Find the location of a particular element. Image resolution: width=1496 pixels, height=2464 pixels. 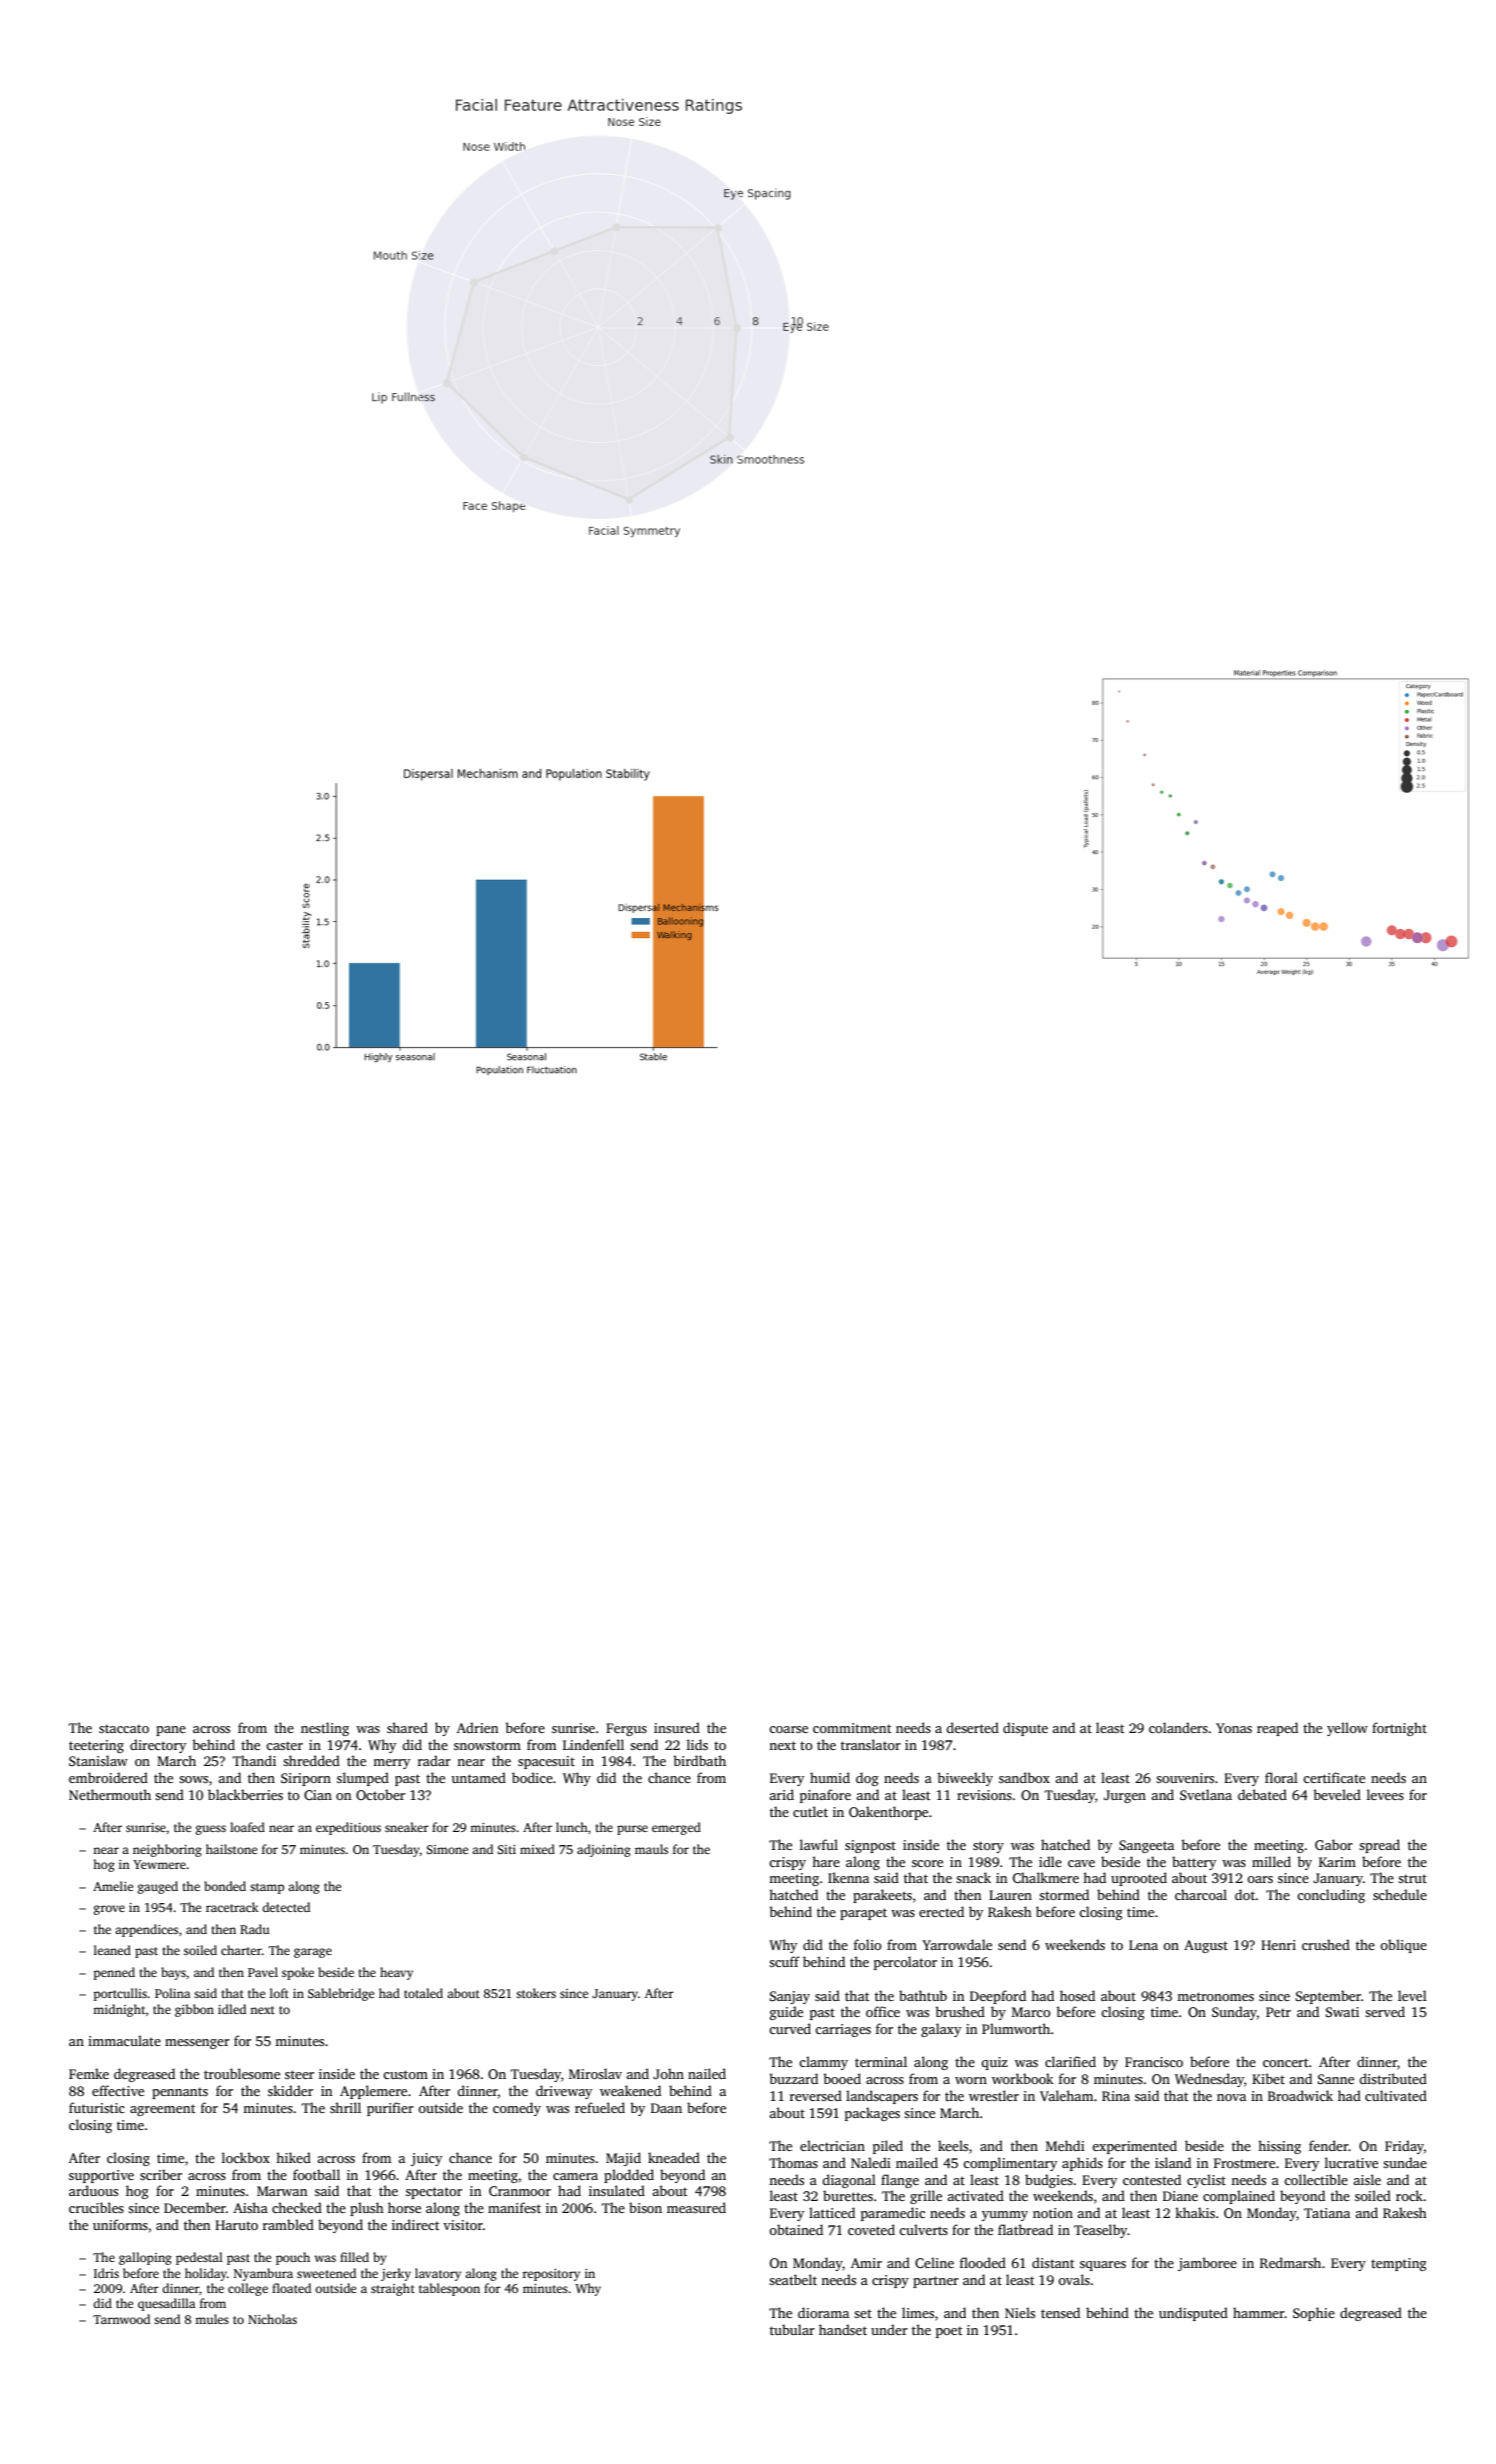

pouch is located at coordinates (293, 2258).
